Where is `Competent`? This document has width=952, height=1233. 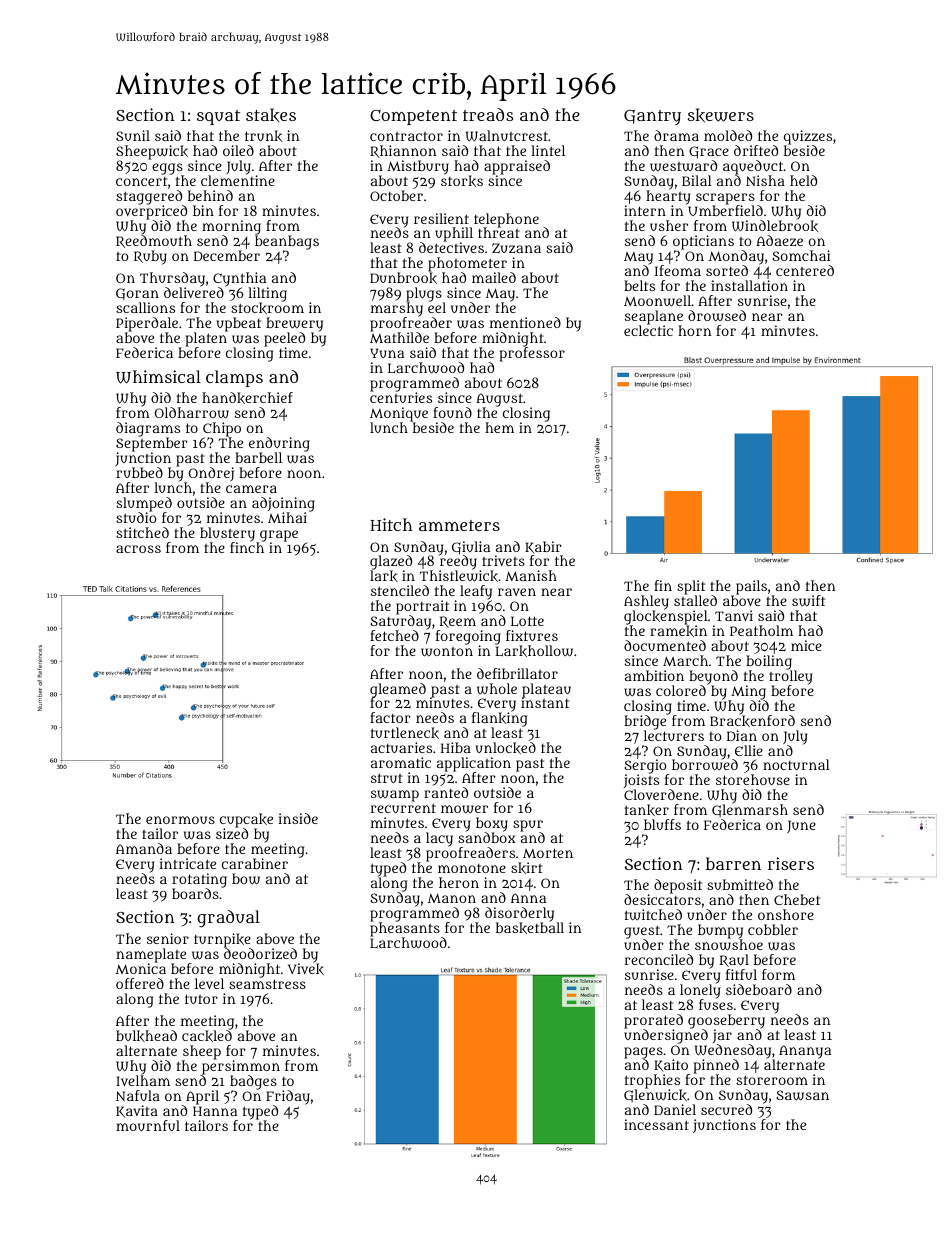 Competent is located at coordinates (413, 117).
